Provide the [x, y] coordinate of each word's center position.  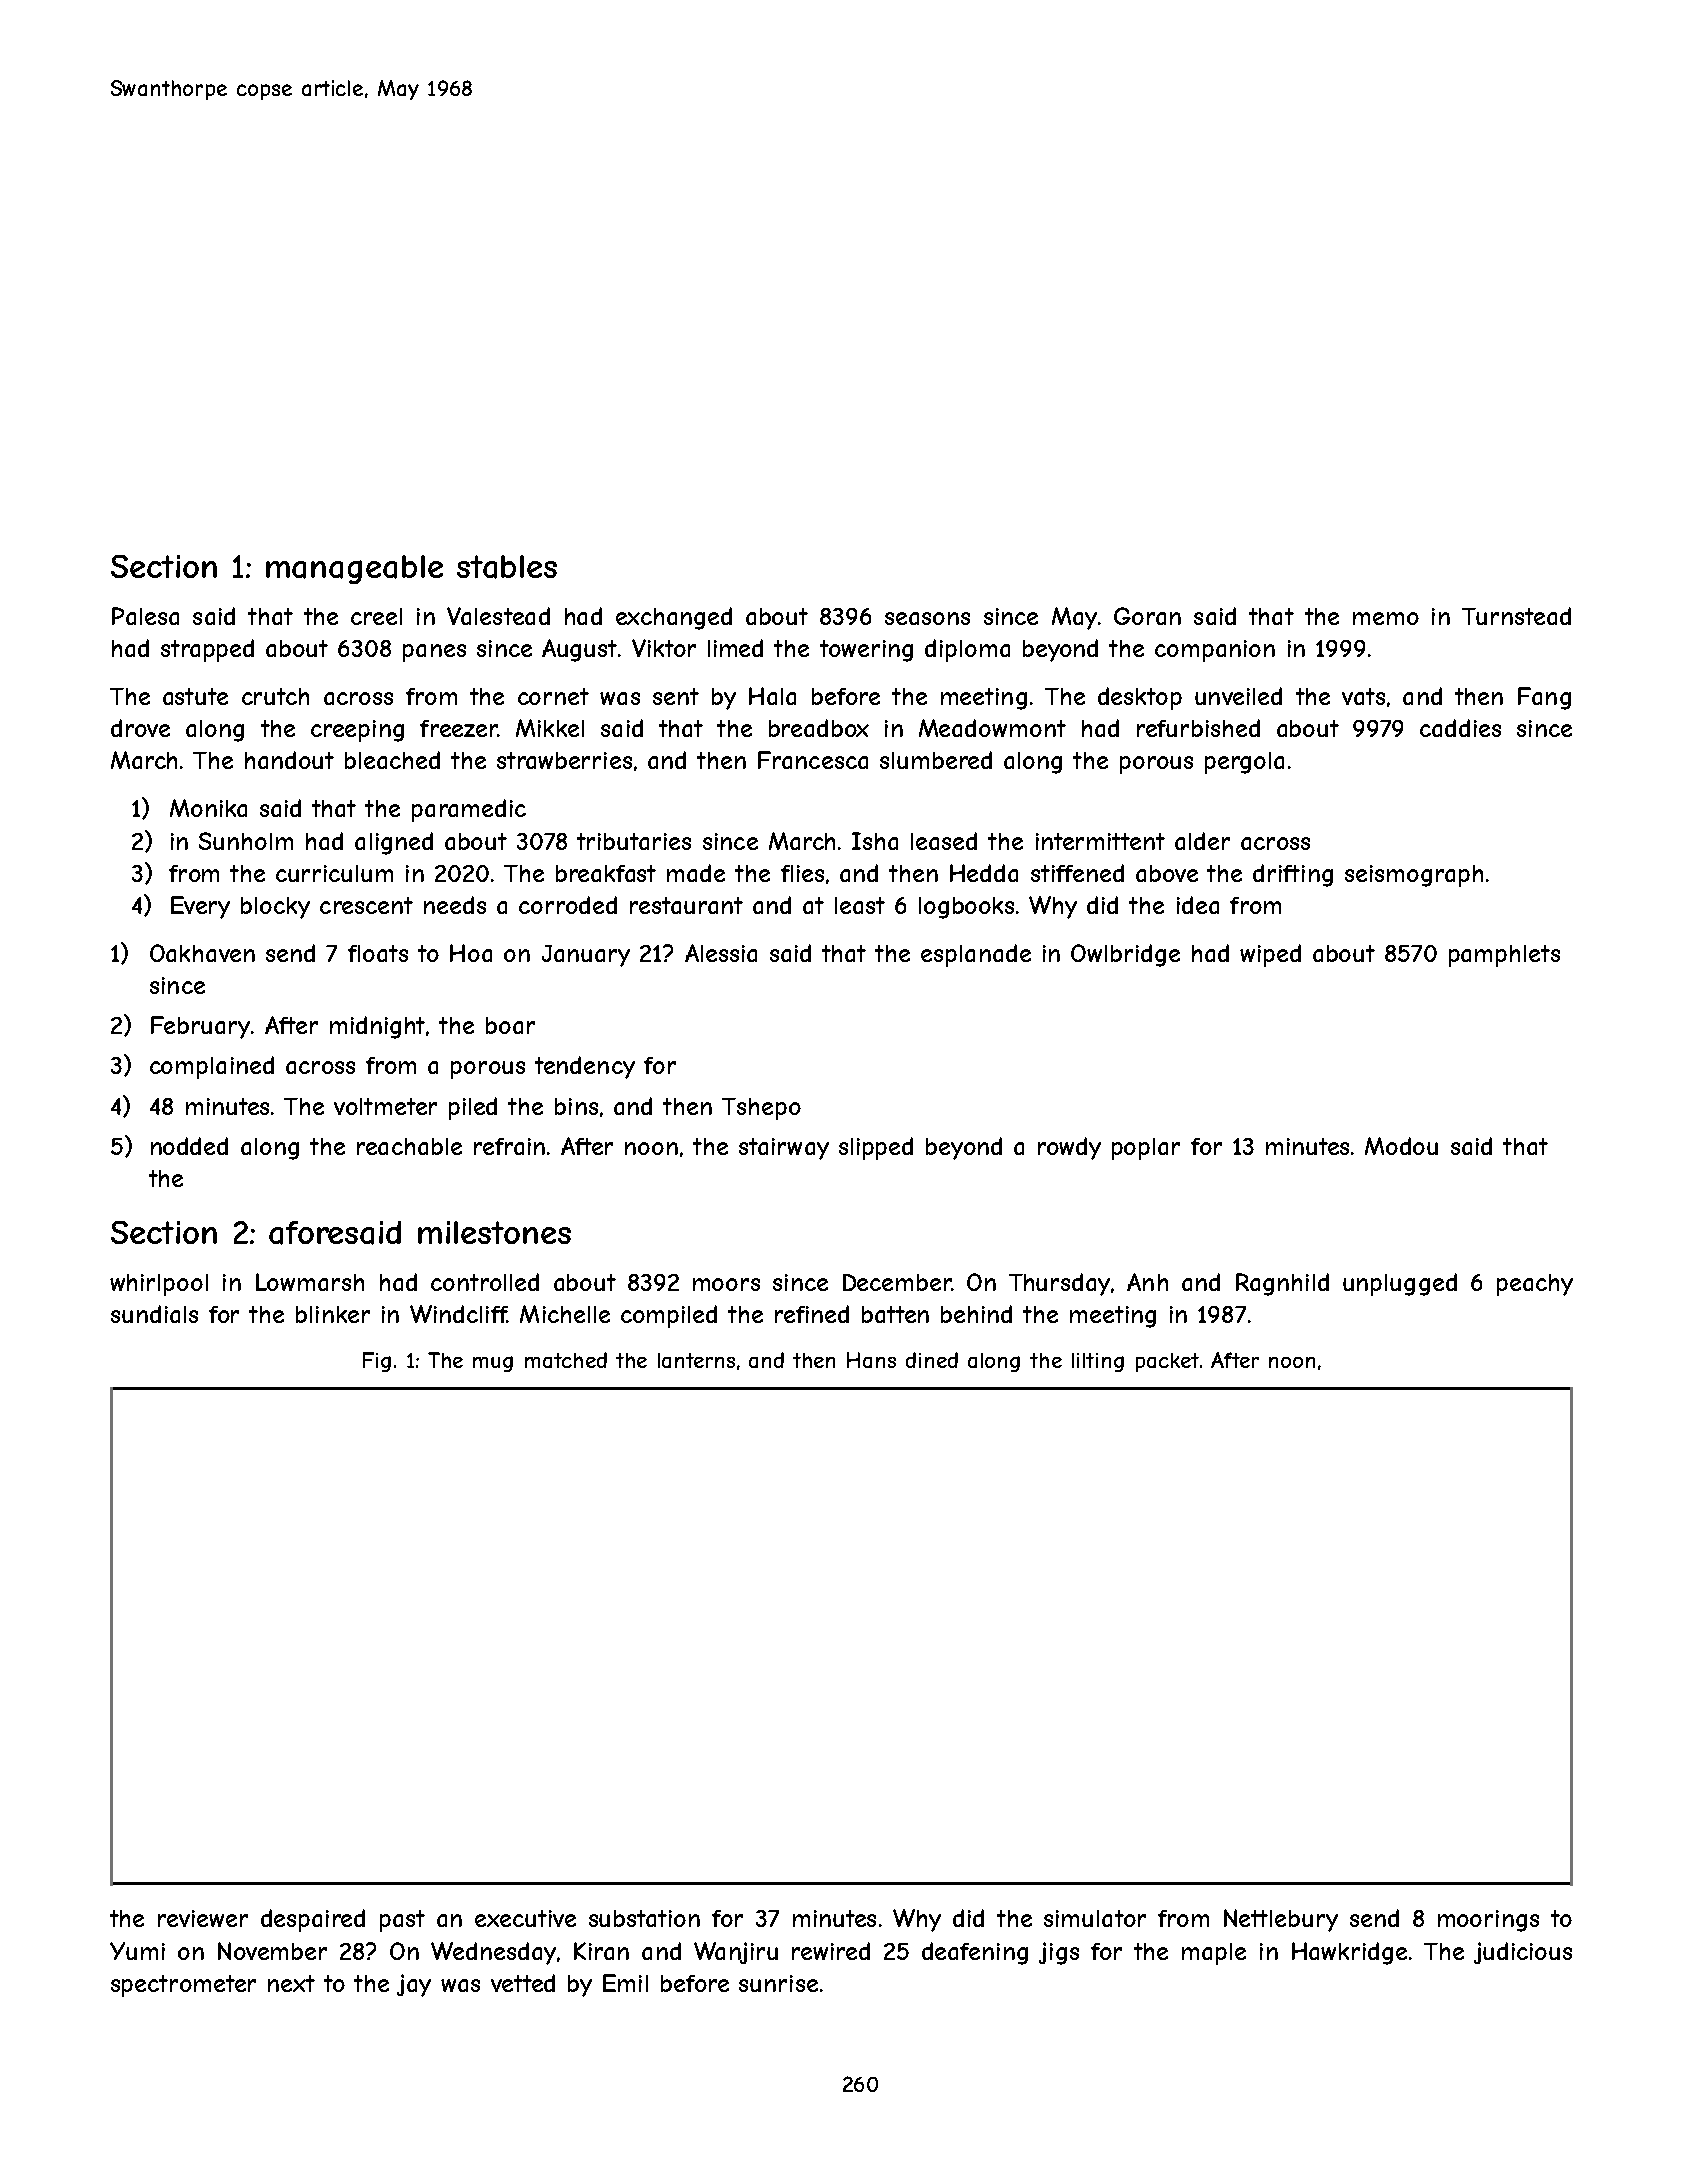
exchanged [674, 618]
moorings [1488, 1921]
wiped [1270, 955]
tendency [585, 1067]
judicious [1523, 1953]
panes [434, 653]
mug [493, 1364]
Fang [1544, 698]
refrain [509, 1146]
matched [566, 1360]
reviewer [203, 1918]
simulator [1095, 1918]
